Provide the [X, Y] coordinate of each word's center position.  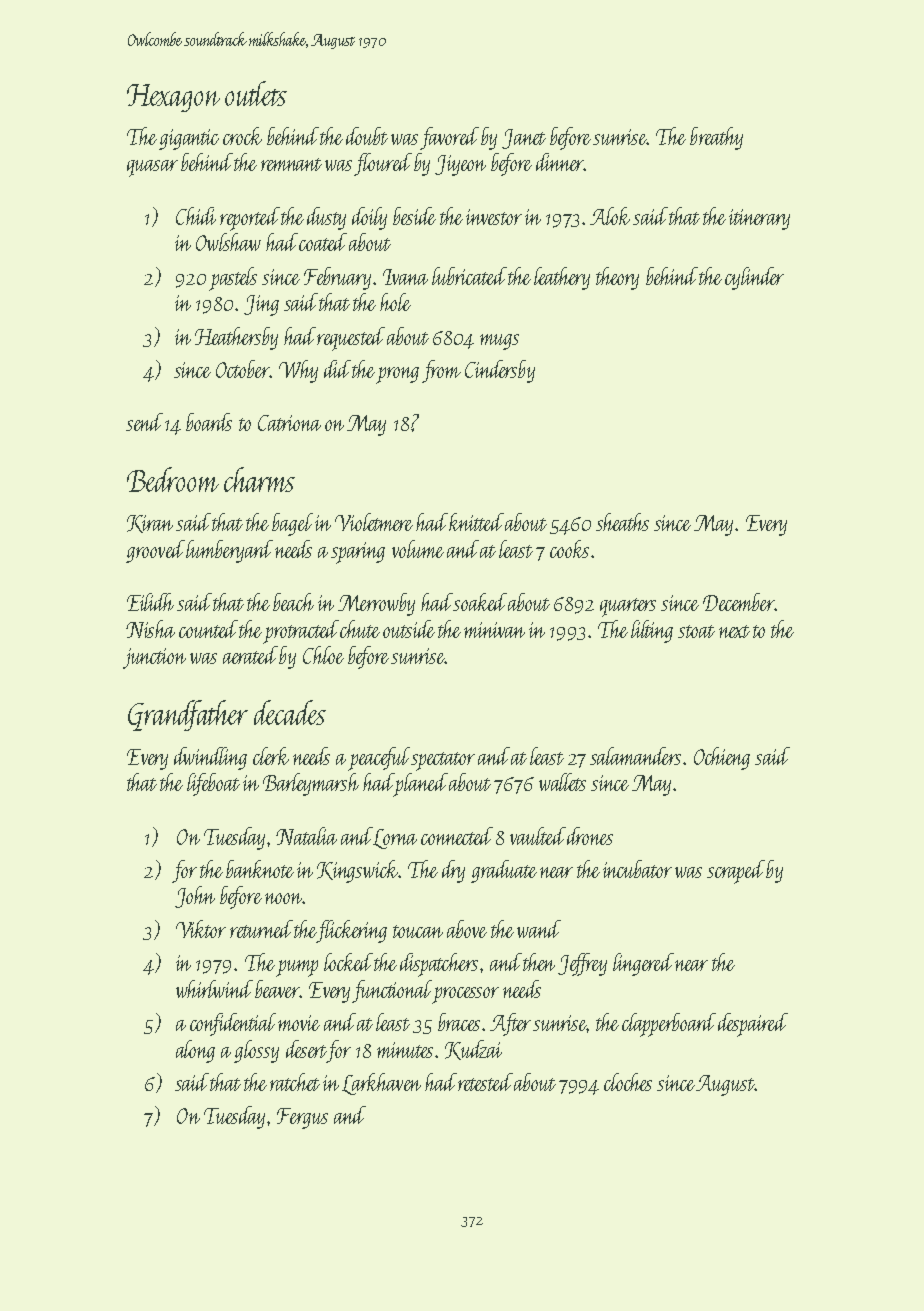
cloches [628, 1082]
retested [485, 1082]
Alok [610, 216]
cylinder [754, 278]
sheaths [622, 522]
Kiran [150, 524]
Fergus [302, 1118]
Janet [524, 139]
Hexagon [173, 98]
